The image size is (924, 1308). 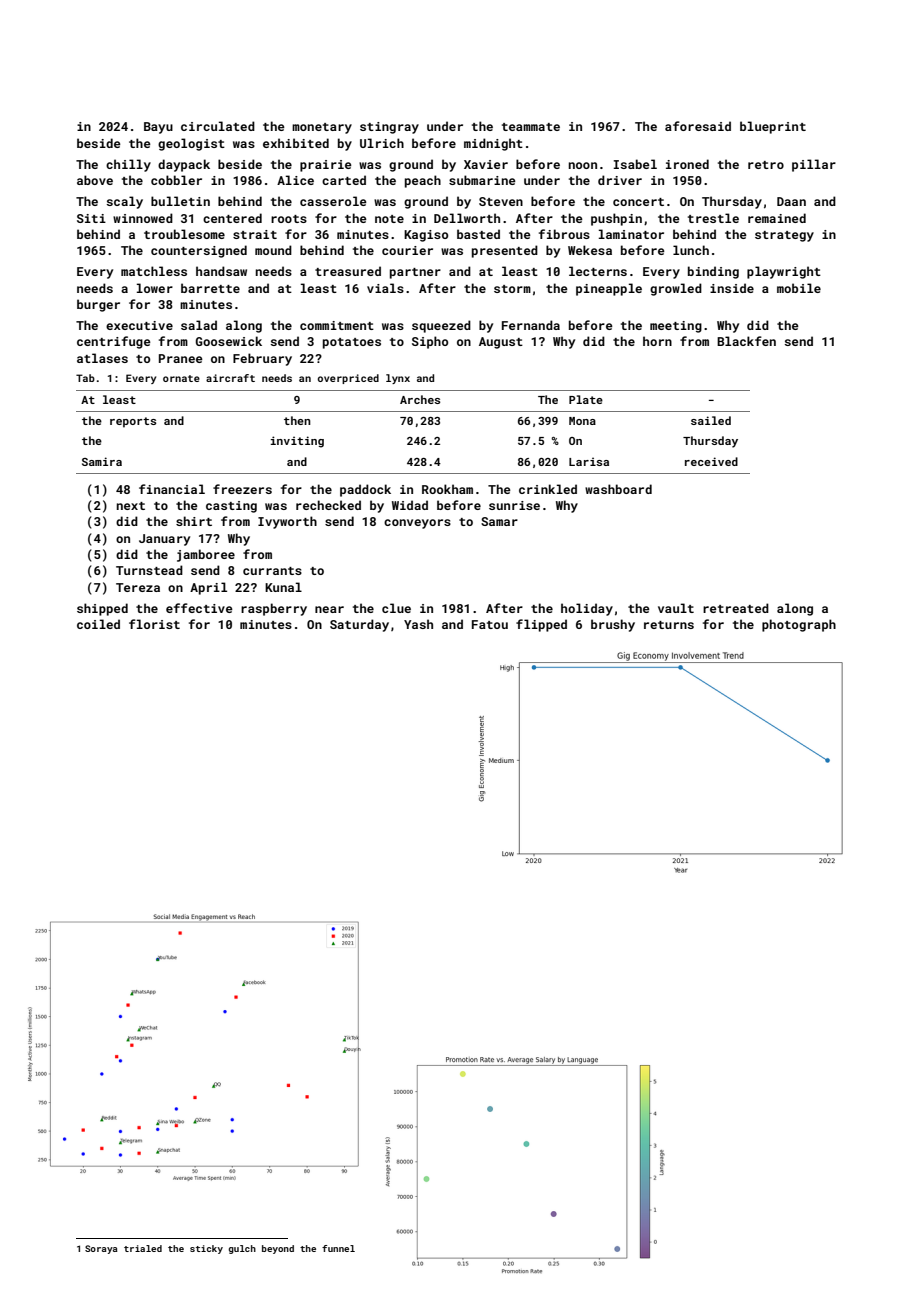 What do you see at coordinates (338, 1248) in the document?
I see `funnel` at bounding box center [338, 1248].
